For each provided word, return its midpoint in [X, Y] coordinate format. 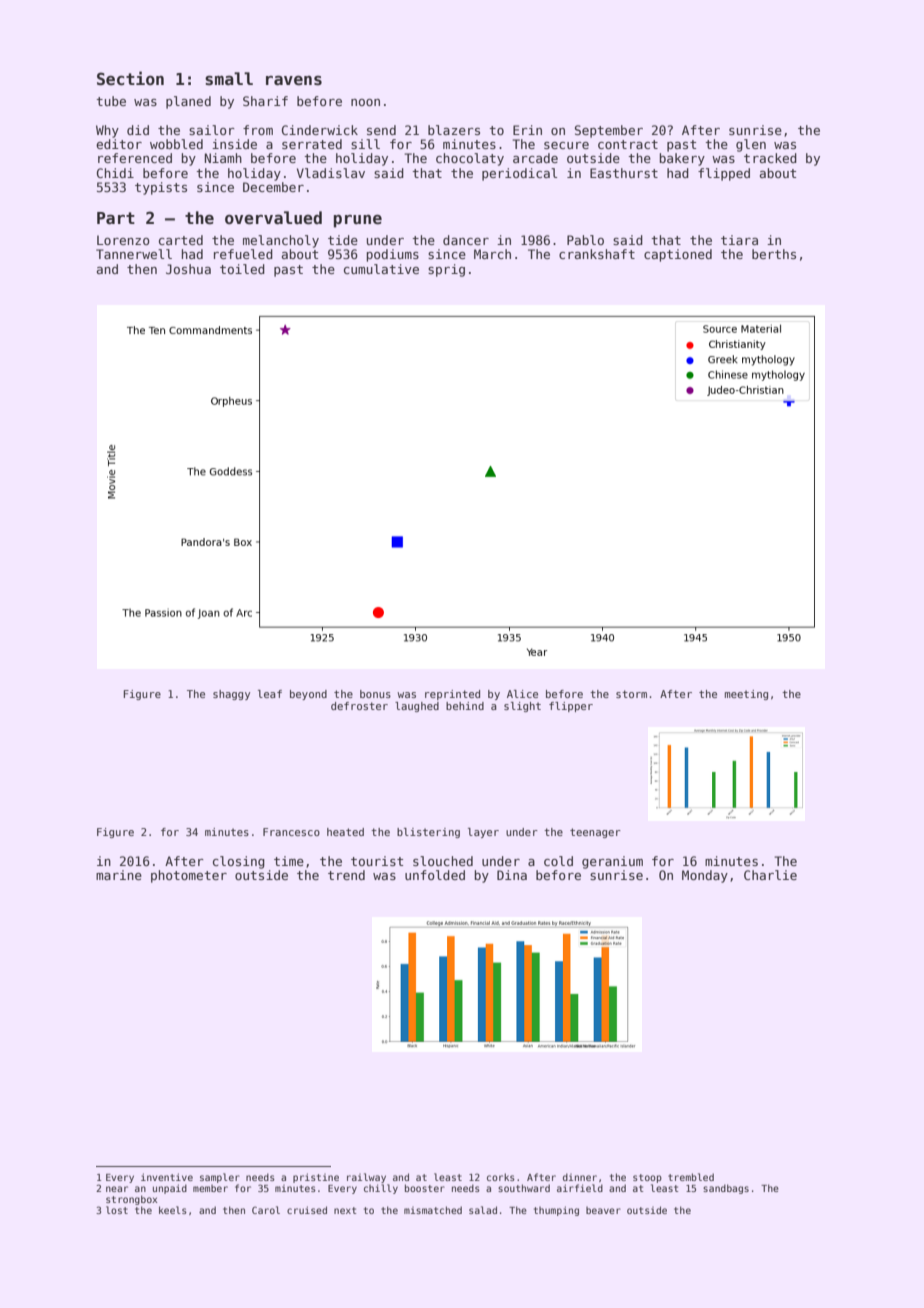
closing [239, 862]
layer [483, 833]
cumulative [381, 269]
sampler [220, 1178]
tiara [739, 240]
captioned [678, 255]
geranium [612, 862]
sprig [446, 270]
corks [501, 1177]
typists [161, 188]
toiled [242, 269]
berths [774, 254]
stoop [647, 1178]
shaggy [231, 695]
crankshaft [597, 254]
